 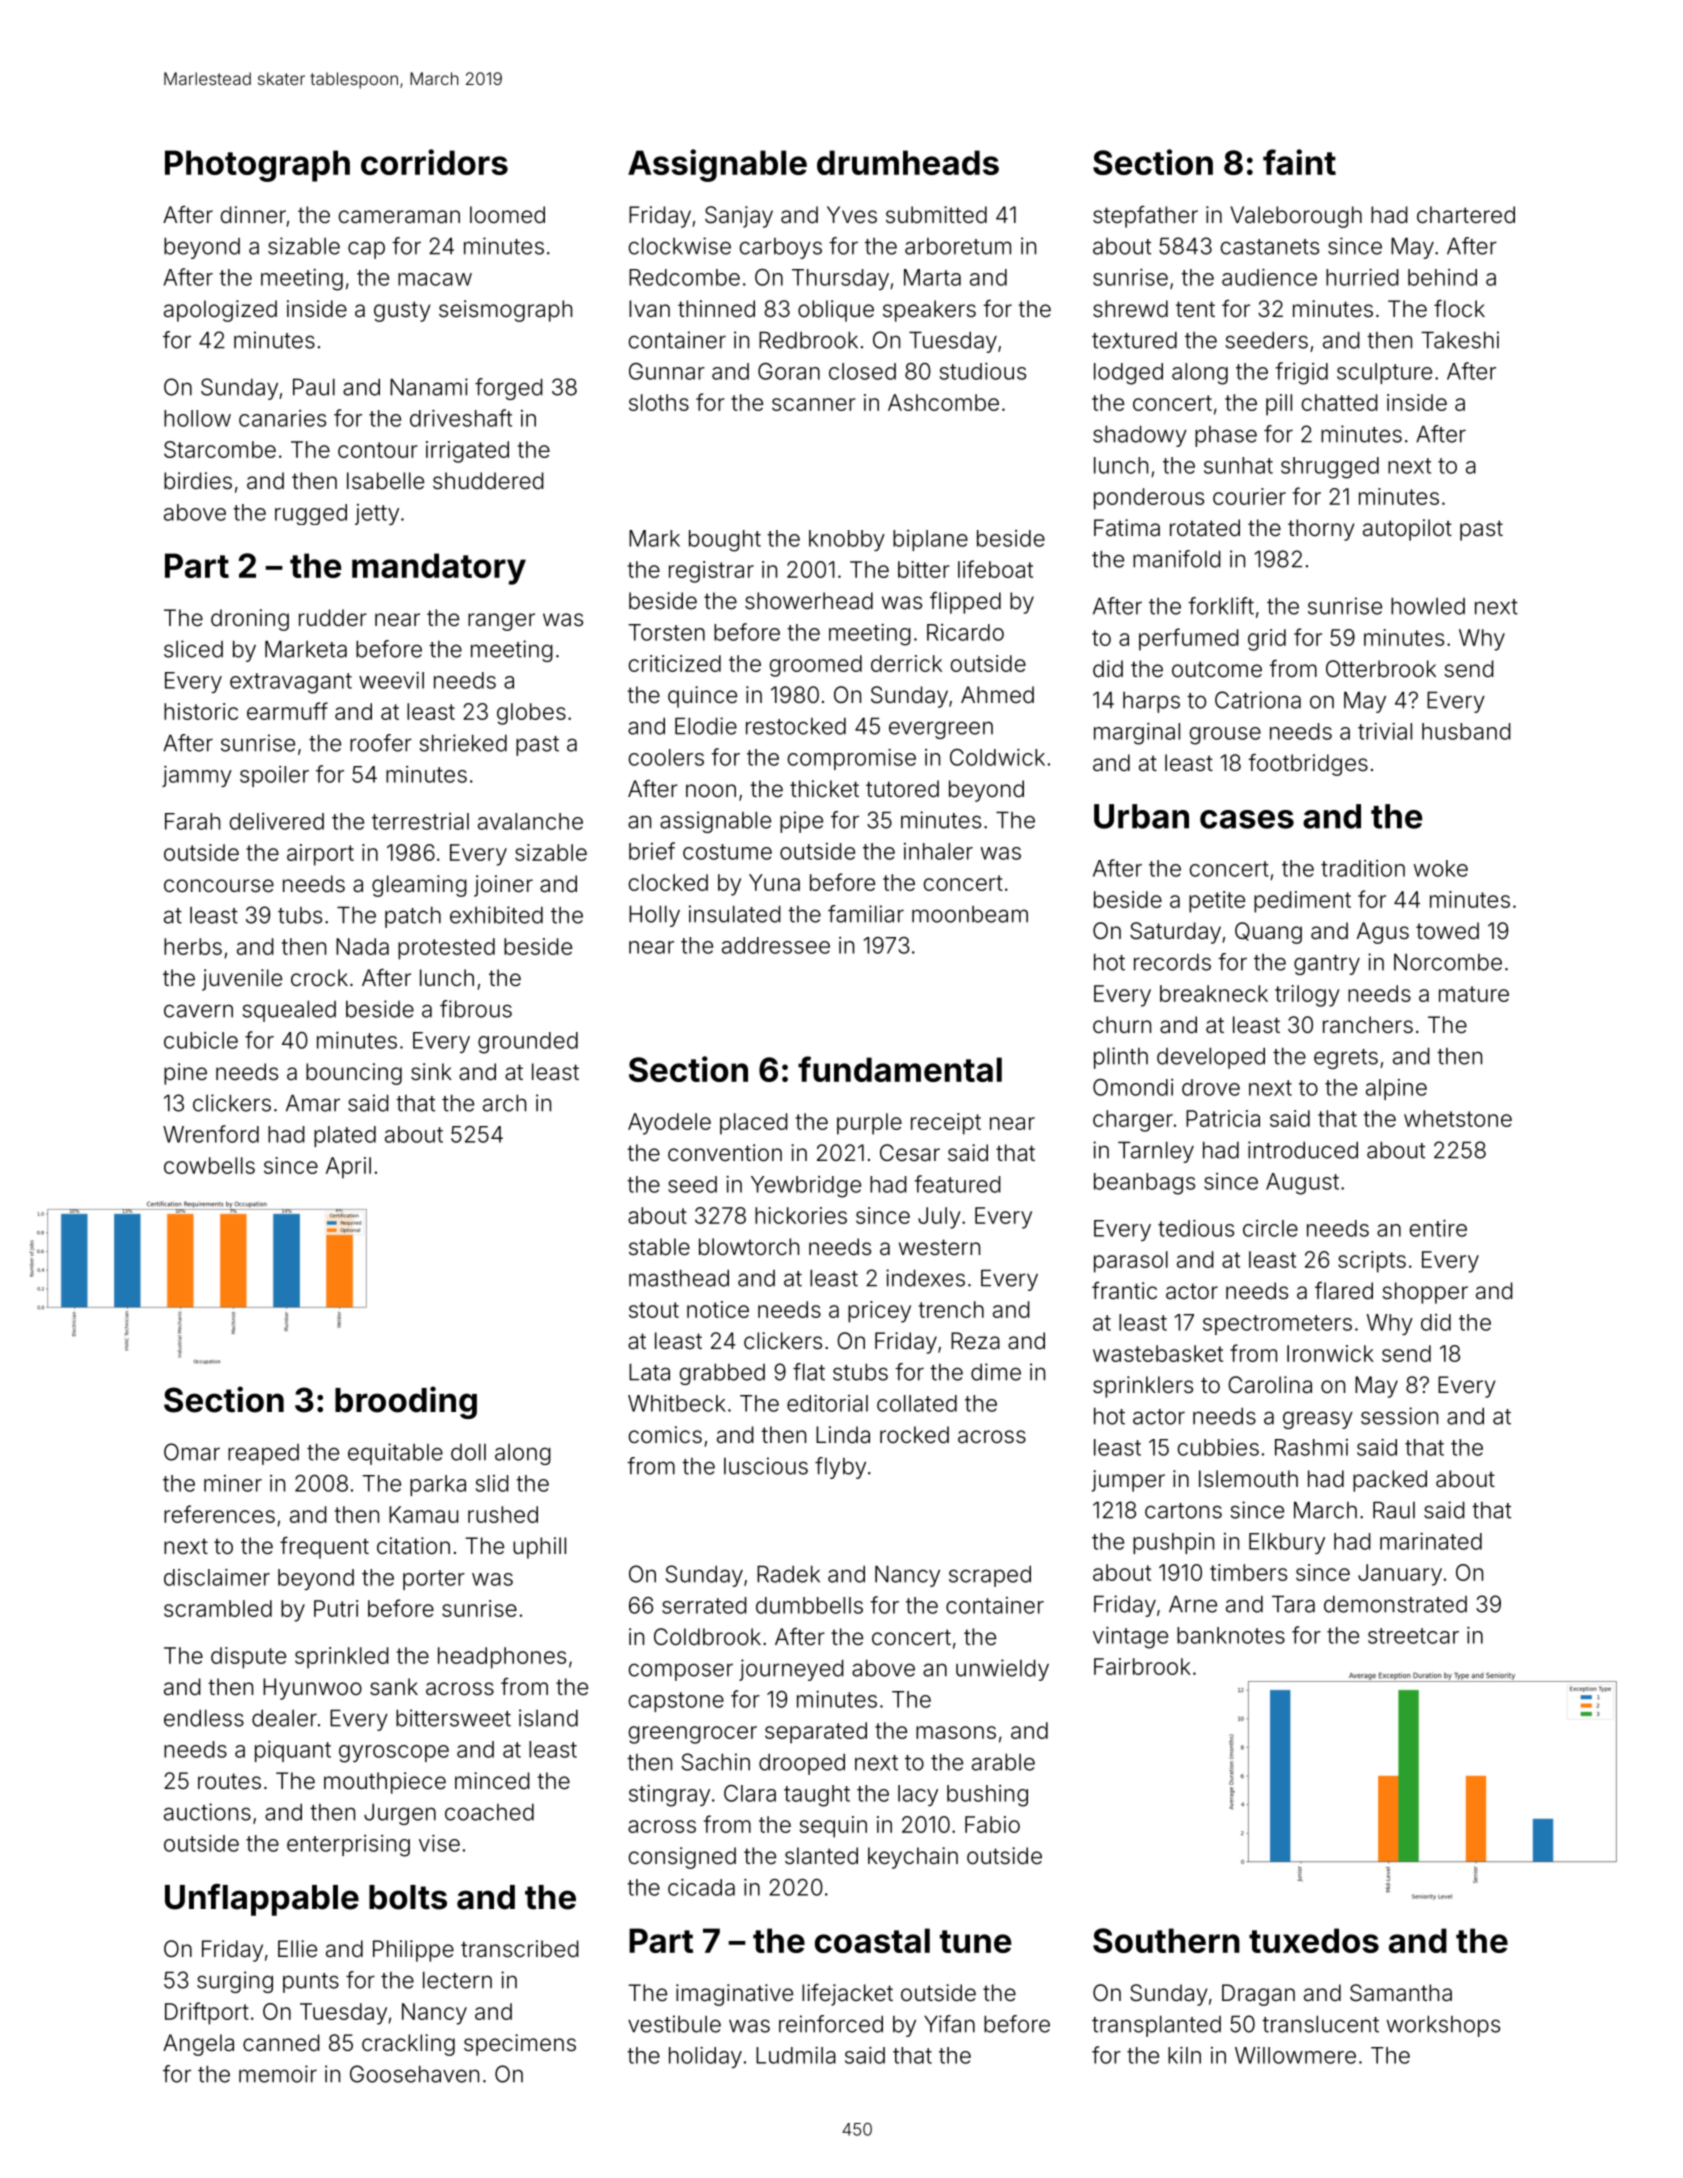 I want to click on Sanjay, so click(x=739, y=217).
